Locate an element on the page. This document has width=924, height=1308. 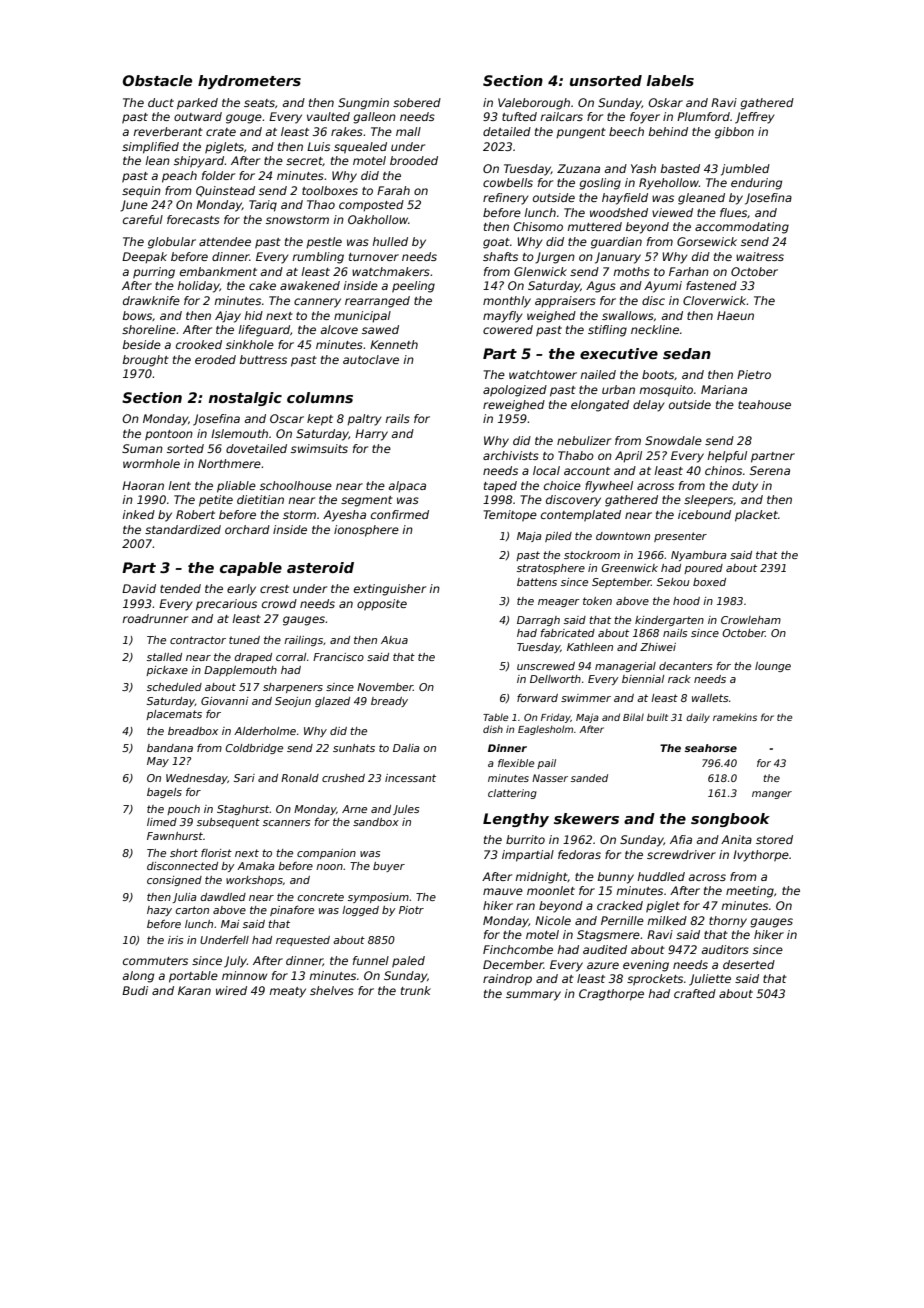
shelves is located at coordinates (332, 990).
